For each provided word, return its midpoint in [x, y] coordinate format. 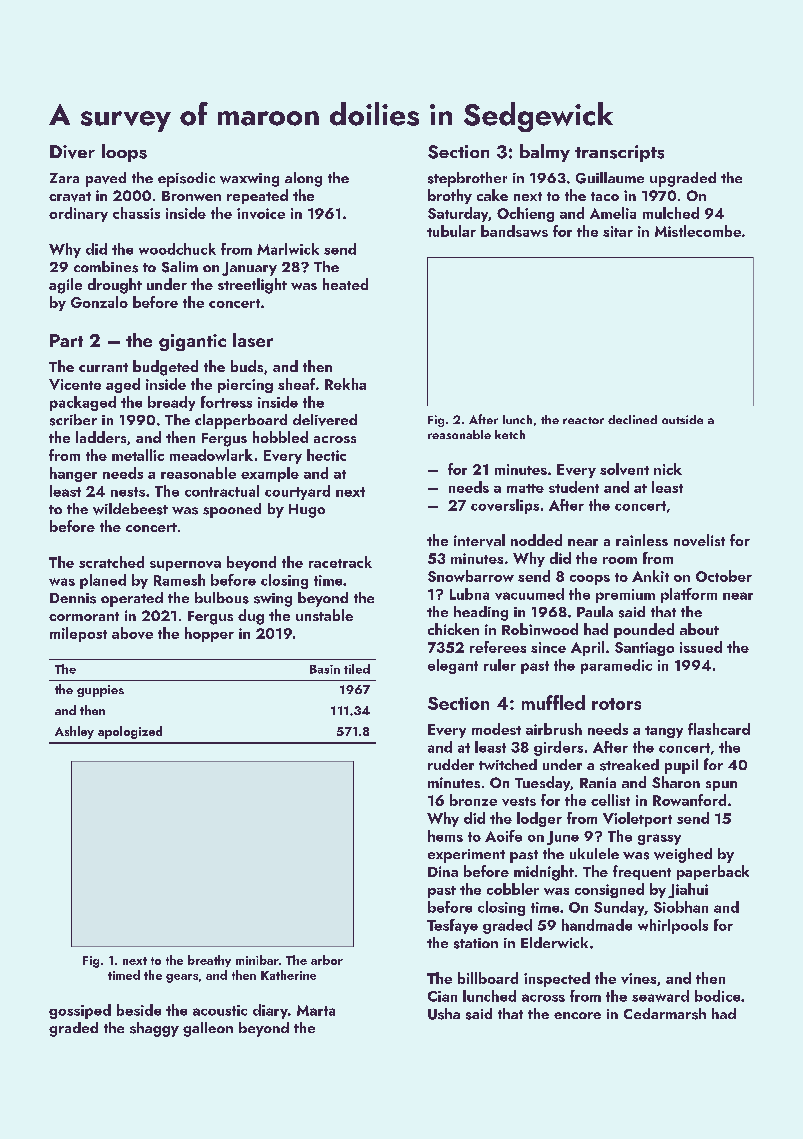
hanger [73, 474]
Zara [64, 178]
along [303, 179]
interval [479, 540]
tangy [664, 732]
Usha [444, 1014]
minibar [257, 960]
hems [445, 836]
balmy [545, 153]
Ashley [74, 732]
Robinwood [540, 629]
